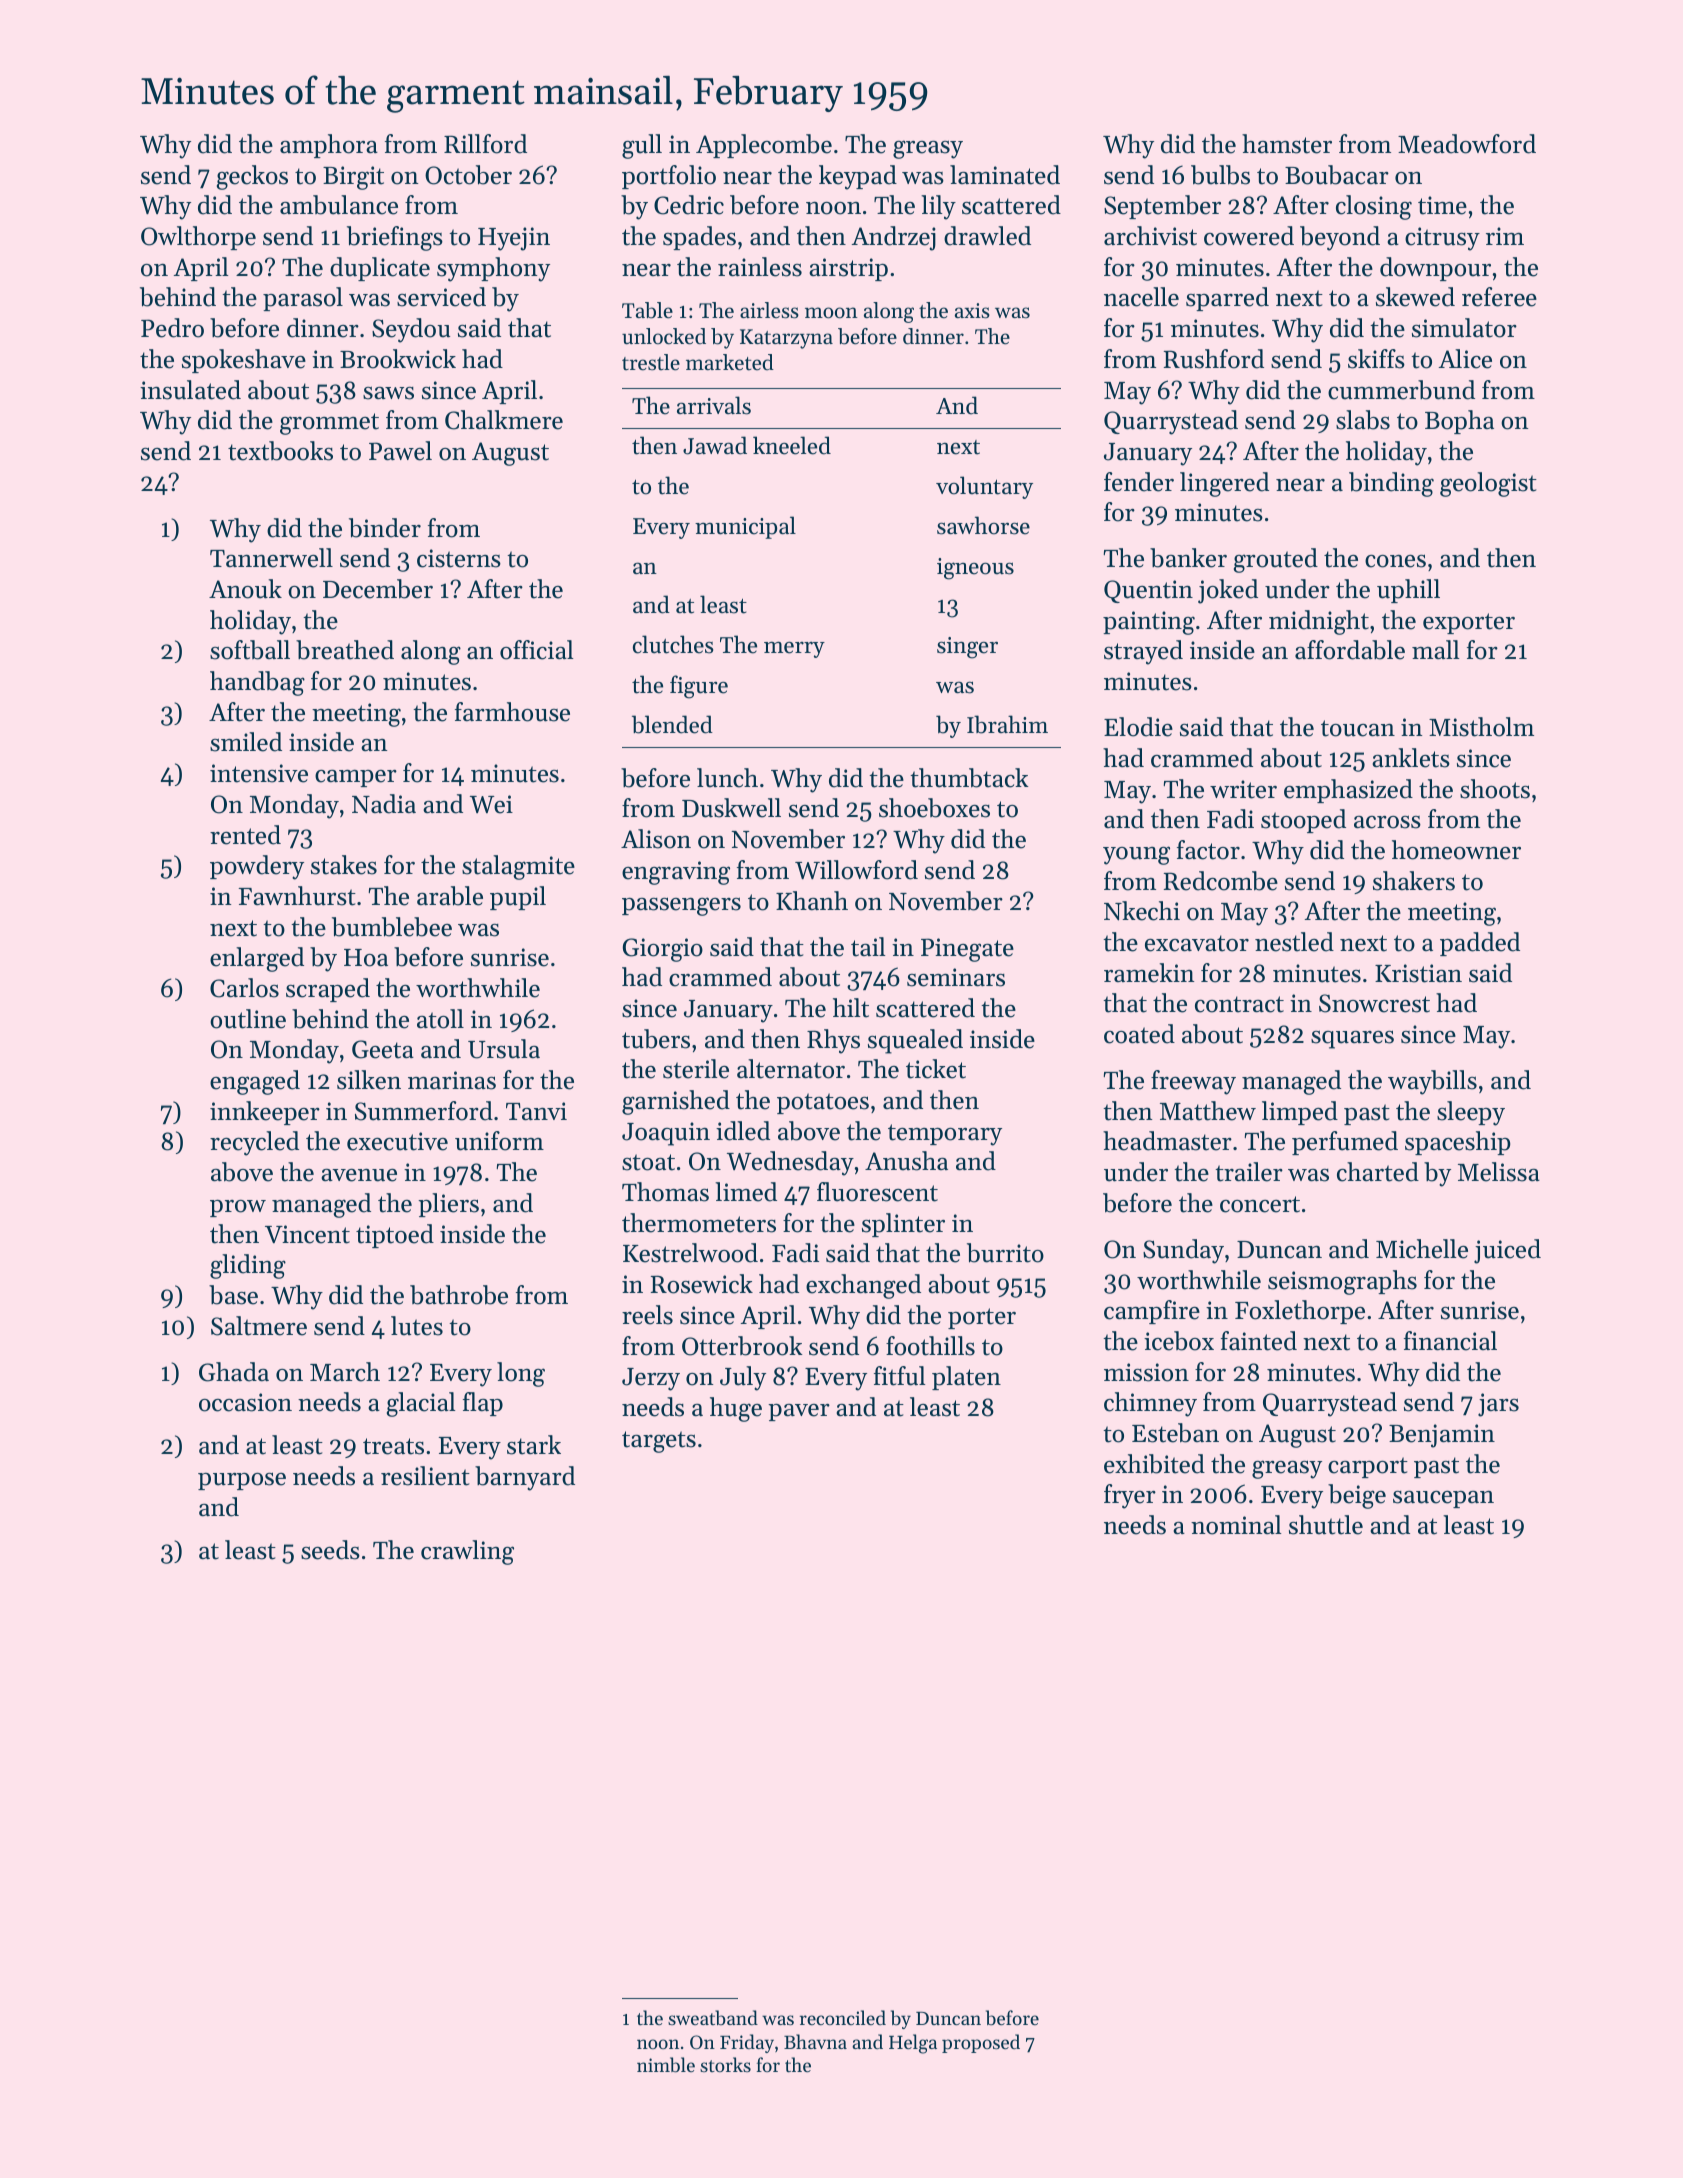 This page has width=1683, height=2178. Describe the element at coordinates (656, 839) in the page. I see `Alison` at that location.
